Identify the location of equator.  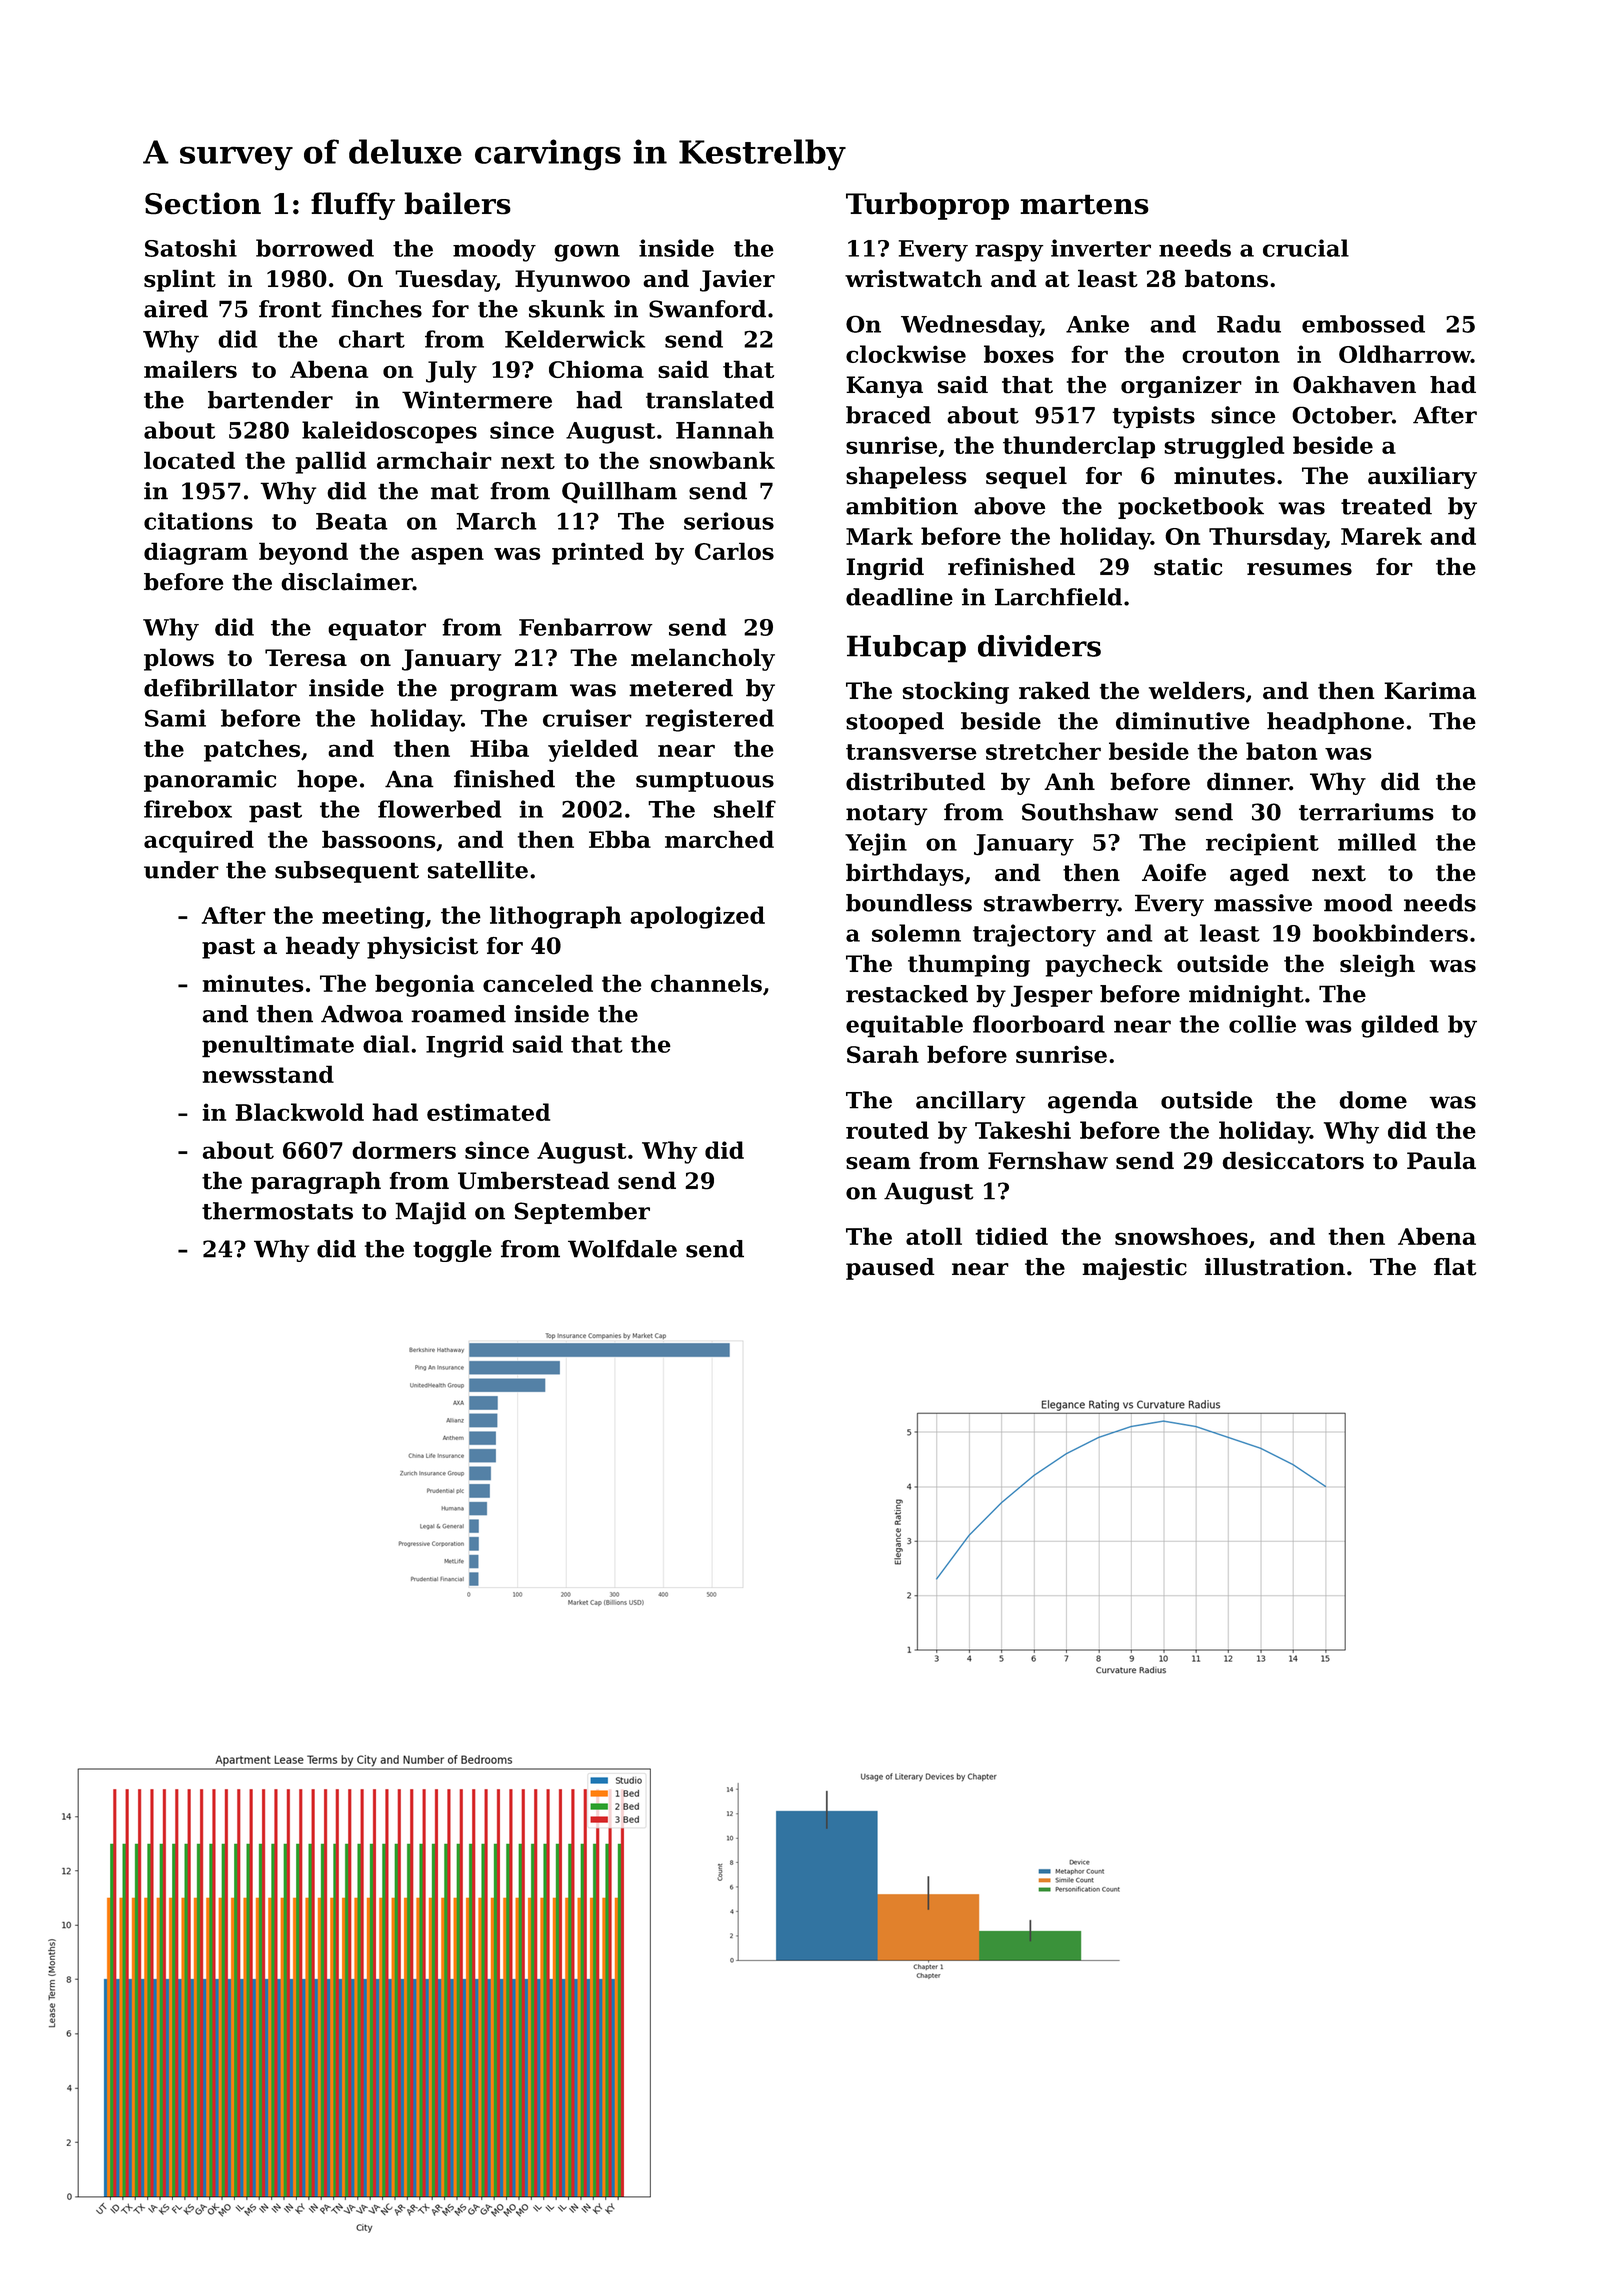
(377, 630).
